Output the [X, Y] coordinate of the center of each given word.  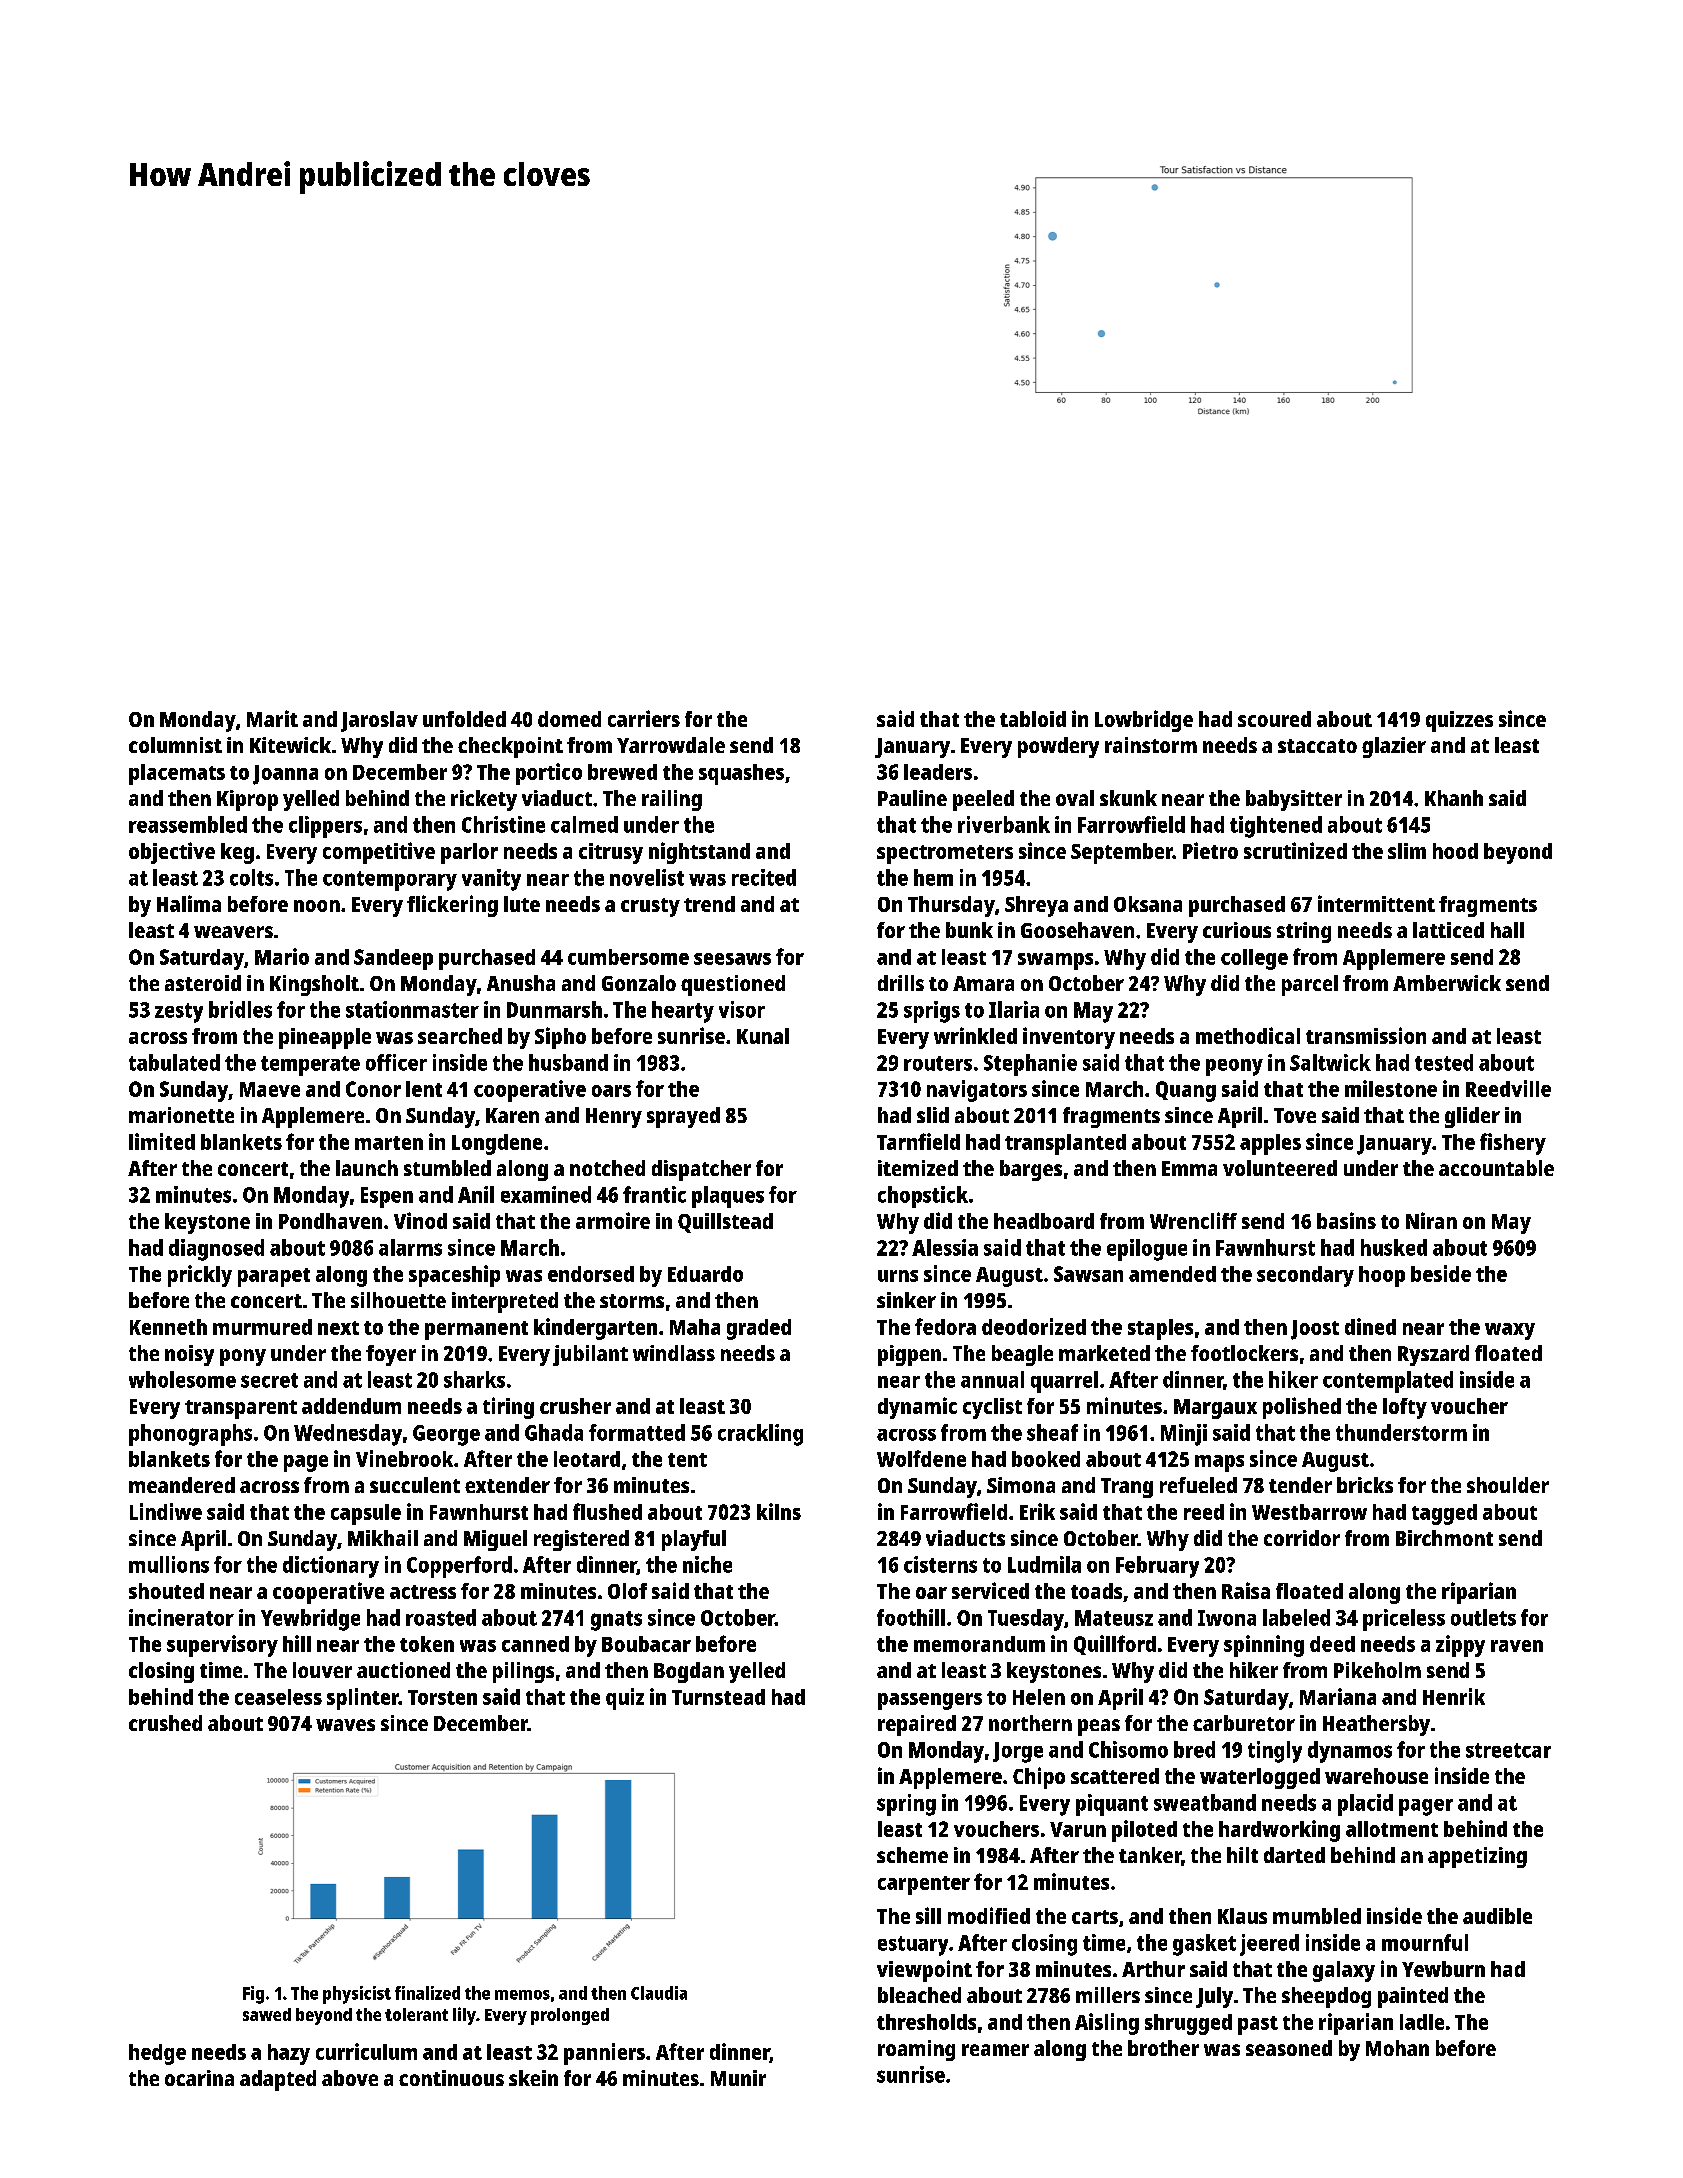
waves [345, 1725]
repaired [917, 1725]
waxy [1510, 1331]
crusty [650, 907]
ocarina [199, 2078]
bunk [969, 930]
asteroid [203, 983]
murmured [262, 1327]
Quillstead [725, 1223]
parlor [469, 853]
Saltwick [1330, 1062]
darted [1294, 1855]
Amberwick [1447, 983]
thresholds [926, 2022]
